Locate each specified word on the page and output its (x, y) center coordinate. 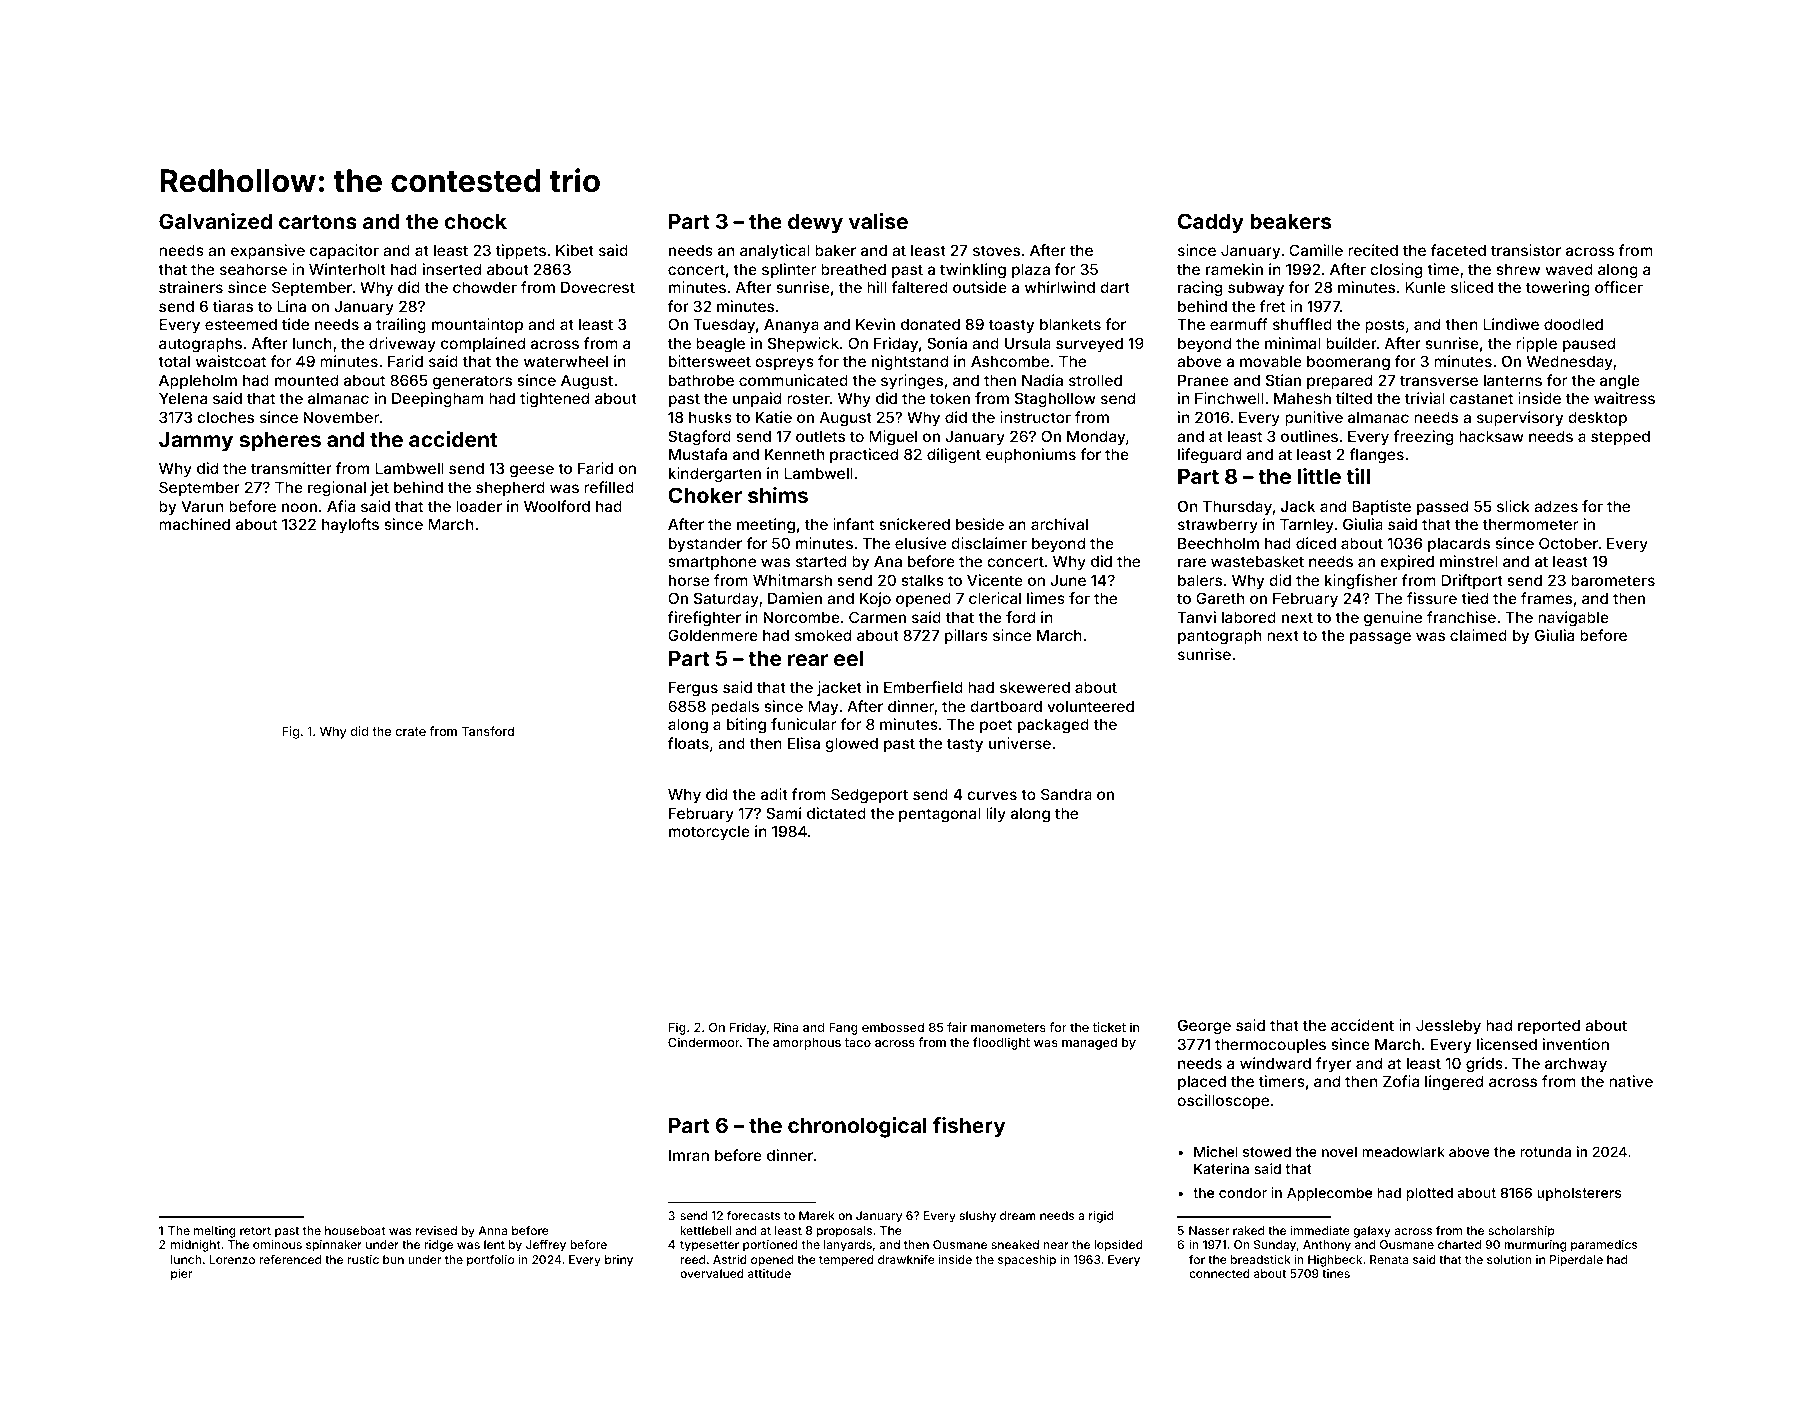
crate (411, 731)
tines (1336, 1273)
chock (476, 221)
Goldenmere (713, 635)
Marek (817, 1215)
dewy (815, 223)
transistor (1526, 250)
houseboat (355, 1230)
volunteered (1090, 706)
